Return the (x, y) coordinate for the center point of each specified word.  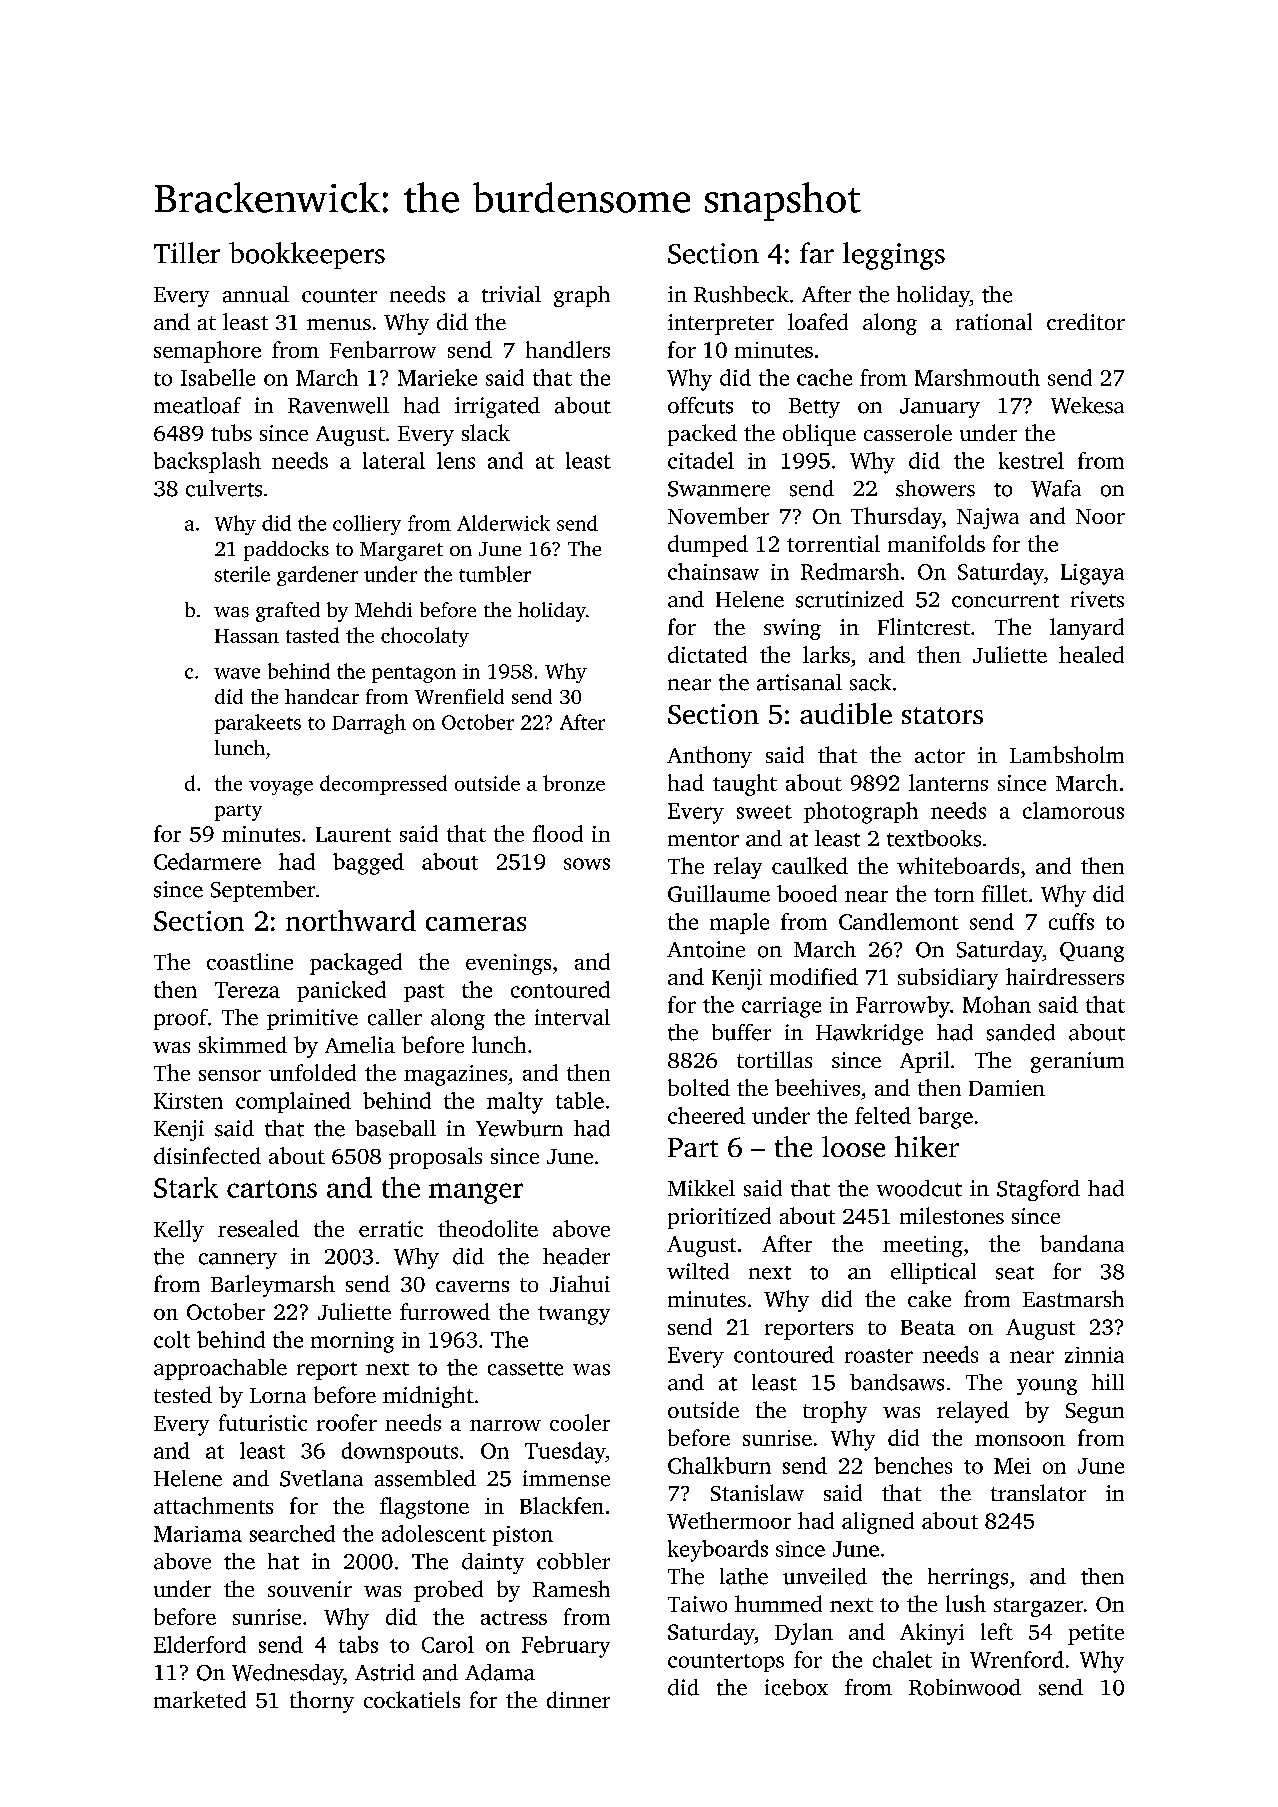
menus (339, 324)
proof (181, 1019)
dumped (708, 546)
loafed (818, 321)
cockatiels (412, 1699)
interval (572, 1017)
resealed (258, 1228)
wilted (698, 1271)
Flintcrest (924, 626)
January (940, 408)
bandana (1082, 1243)
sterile (242, 574)
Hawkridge (869, 1034)
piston (523, 1536)
